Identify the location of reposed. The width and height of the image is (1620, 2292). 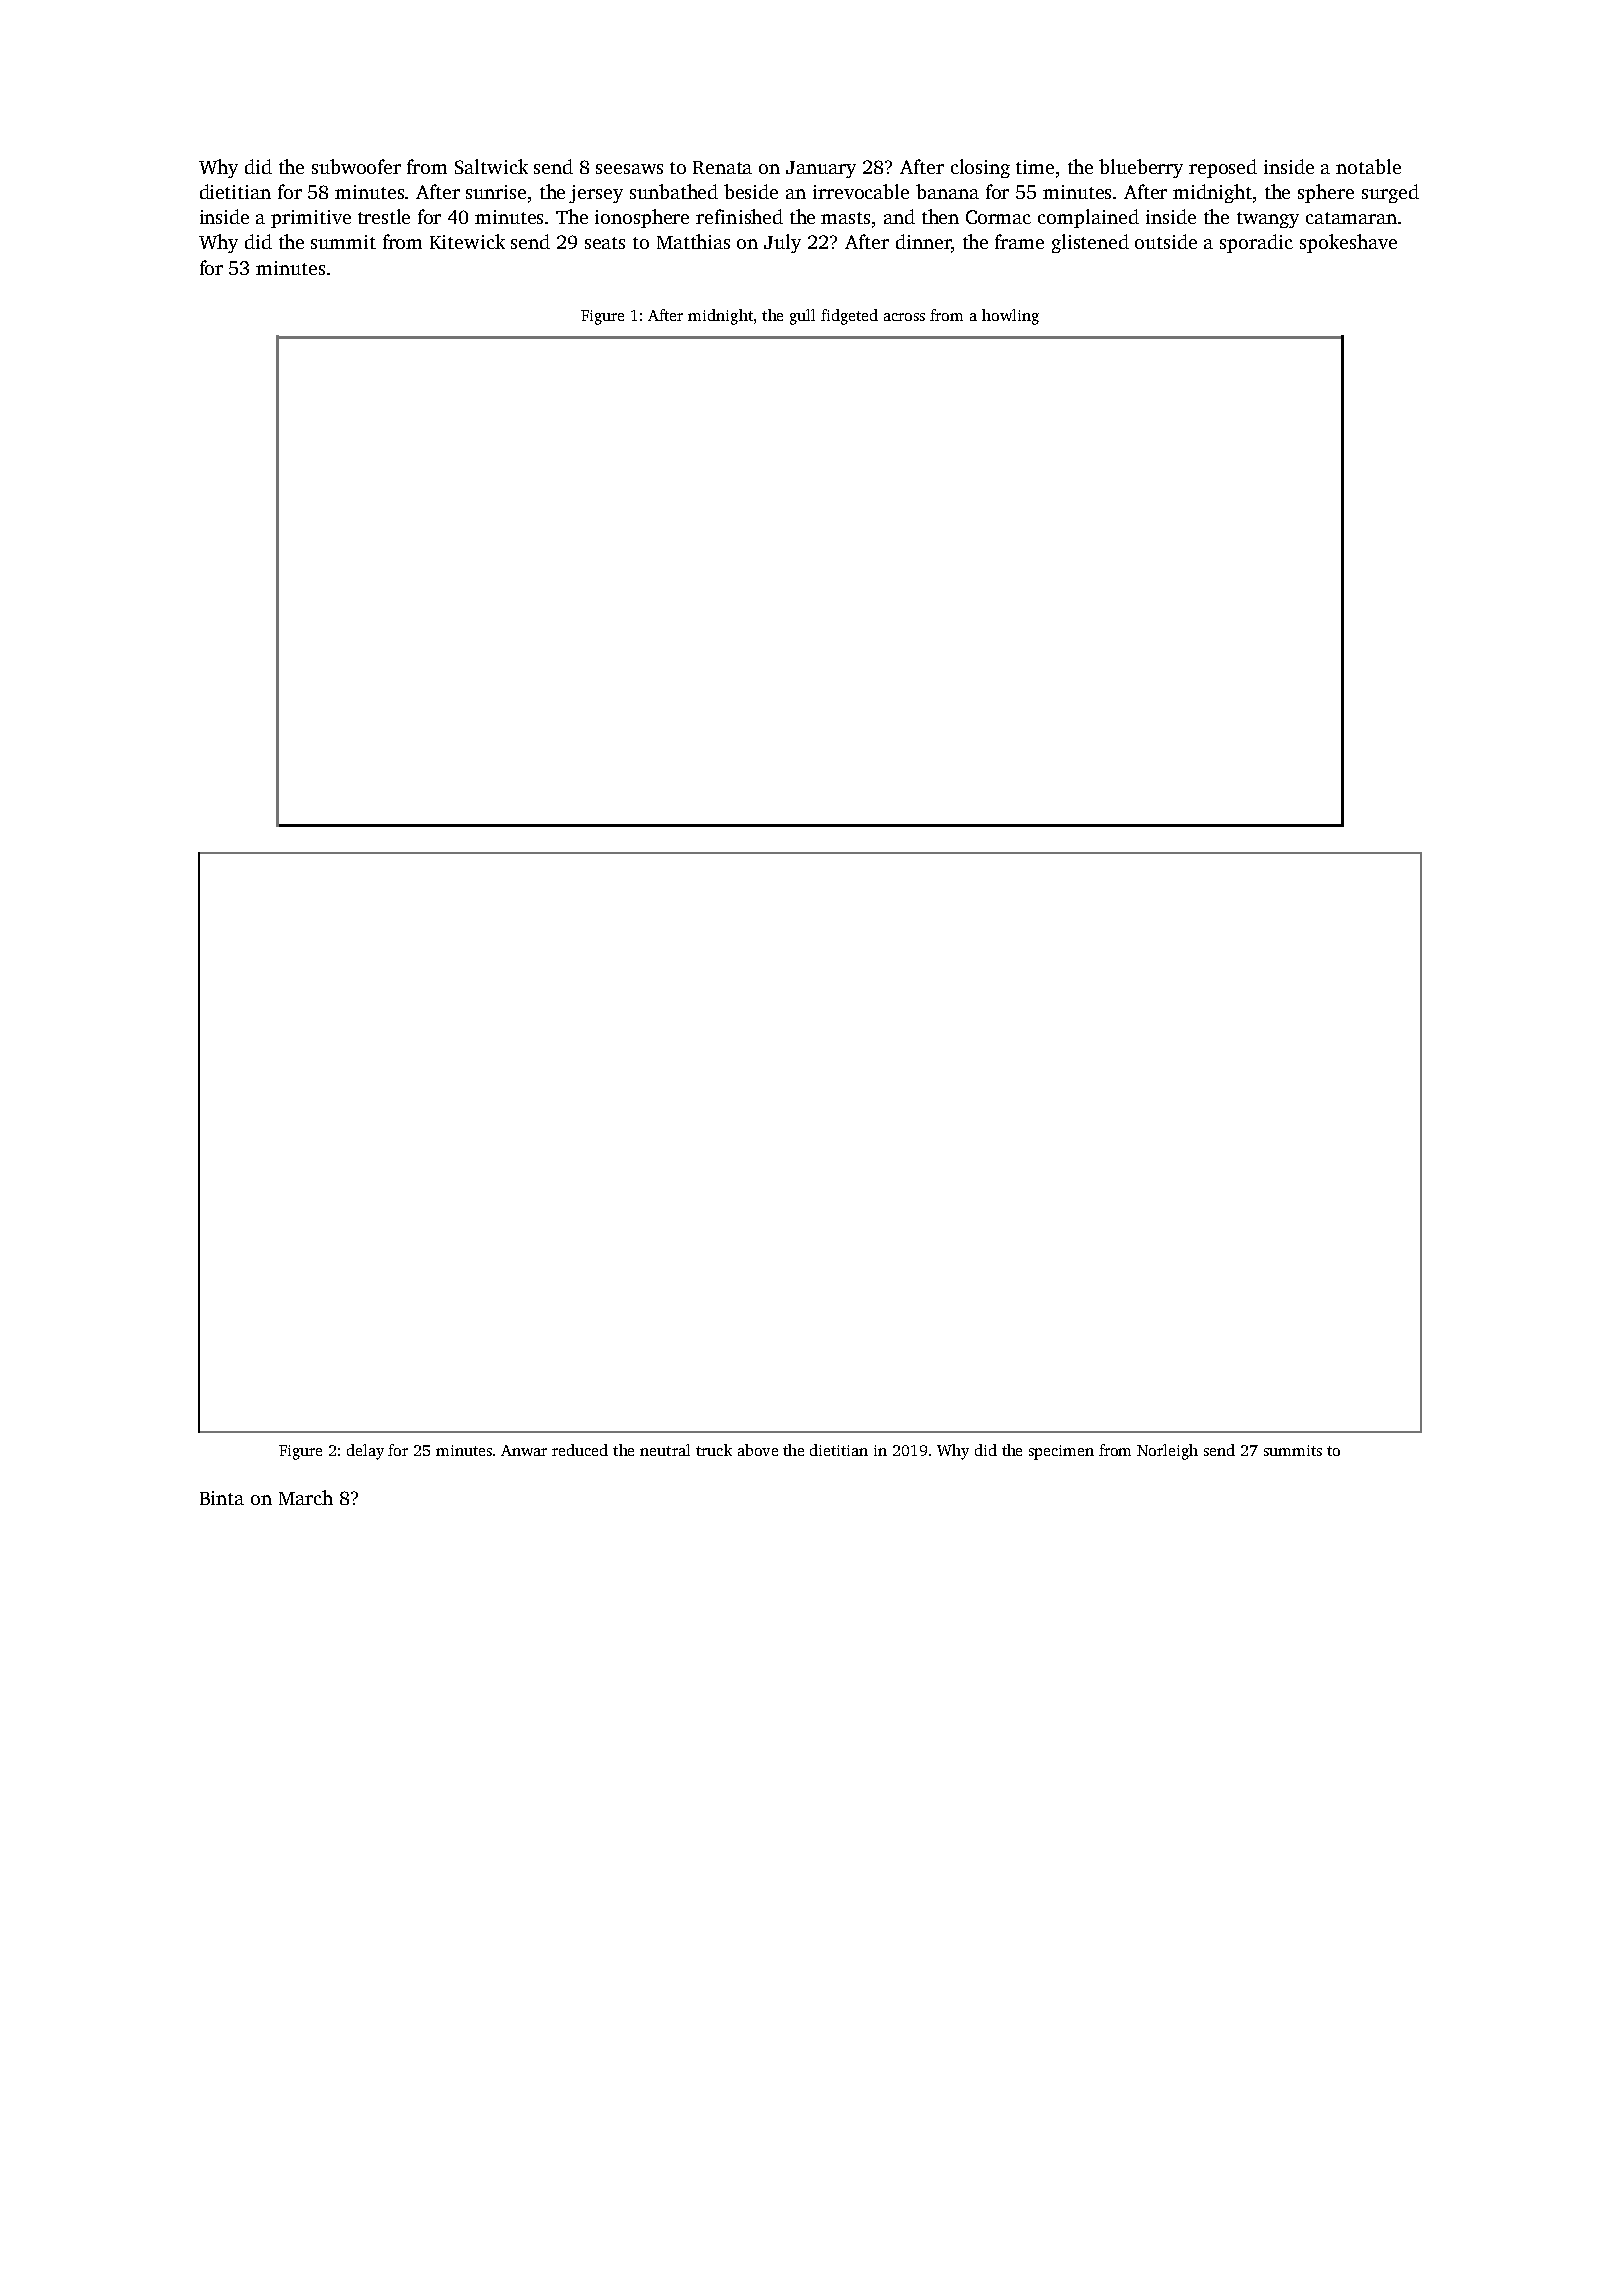
(1223, 168).
